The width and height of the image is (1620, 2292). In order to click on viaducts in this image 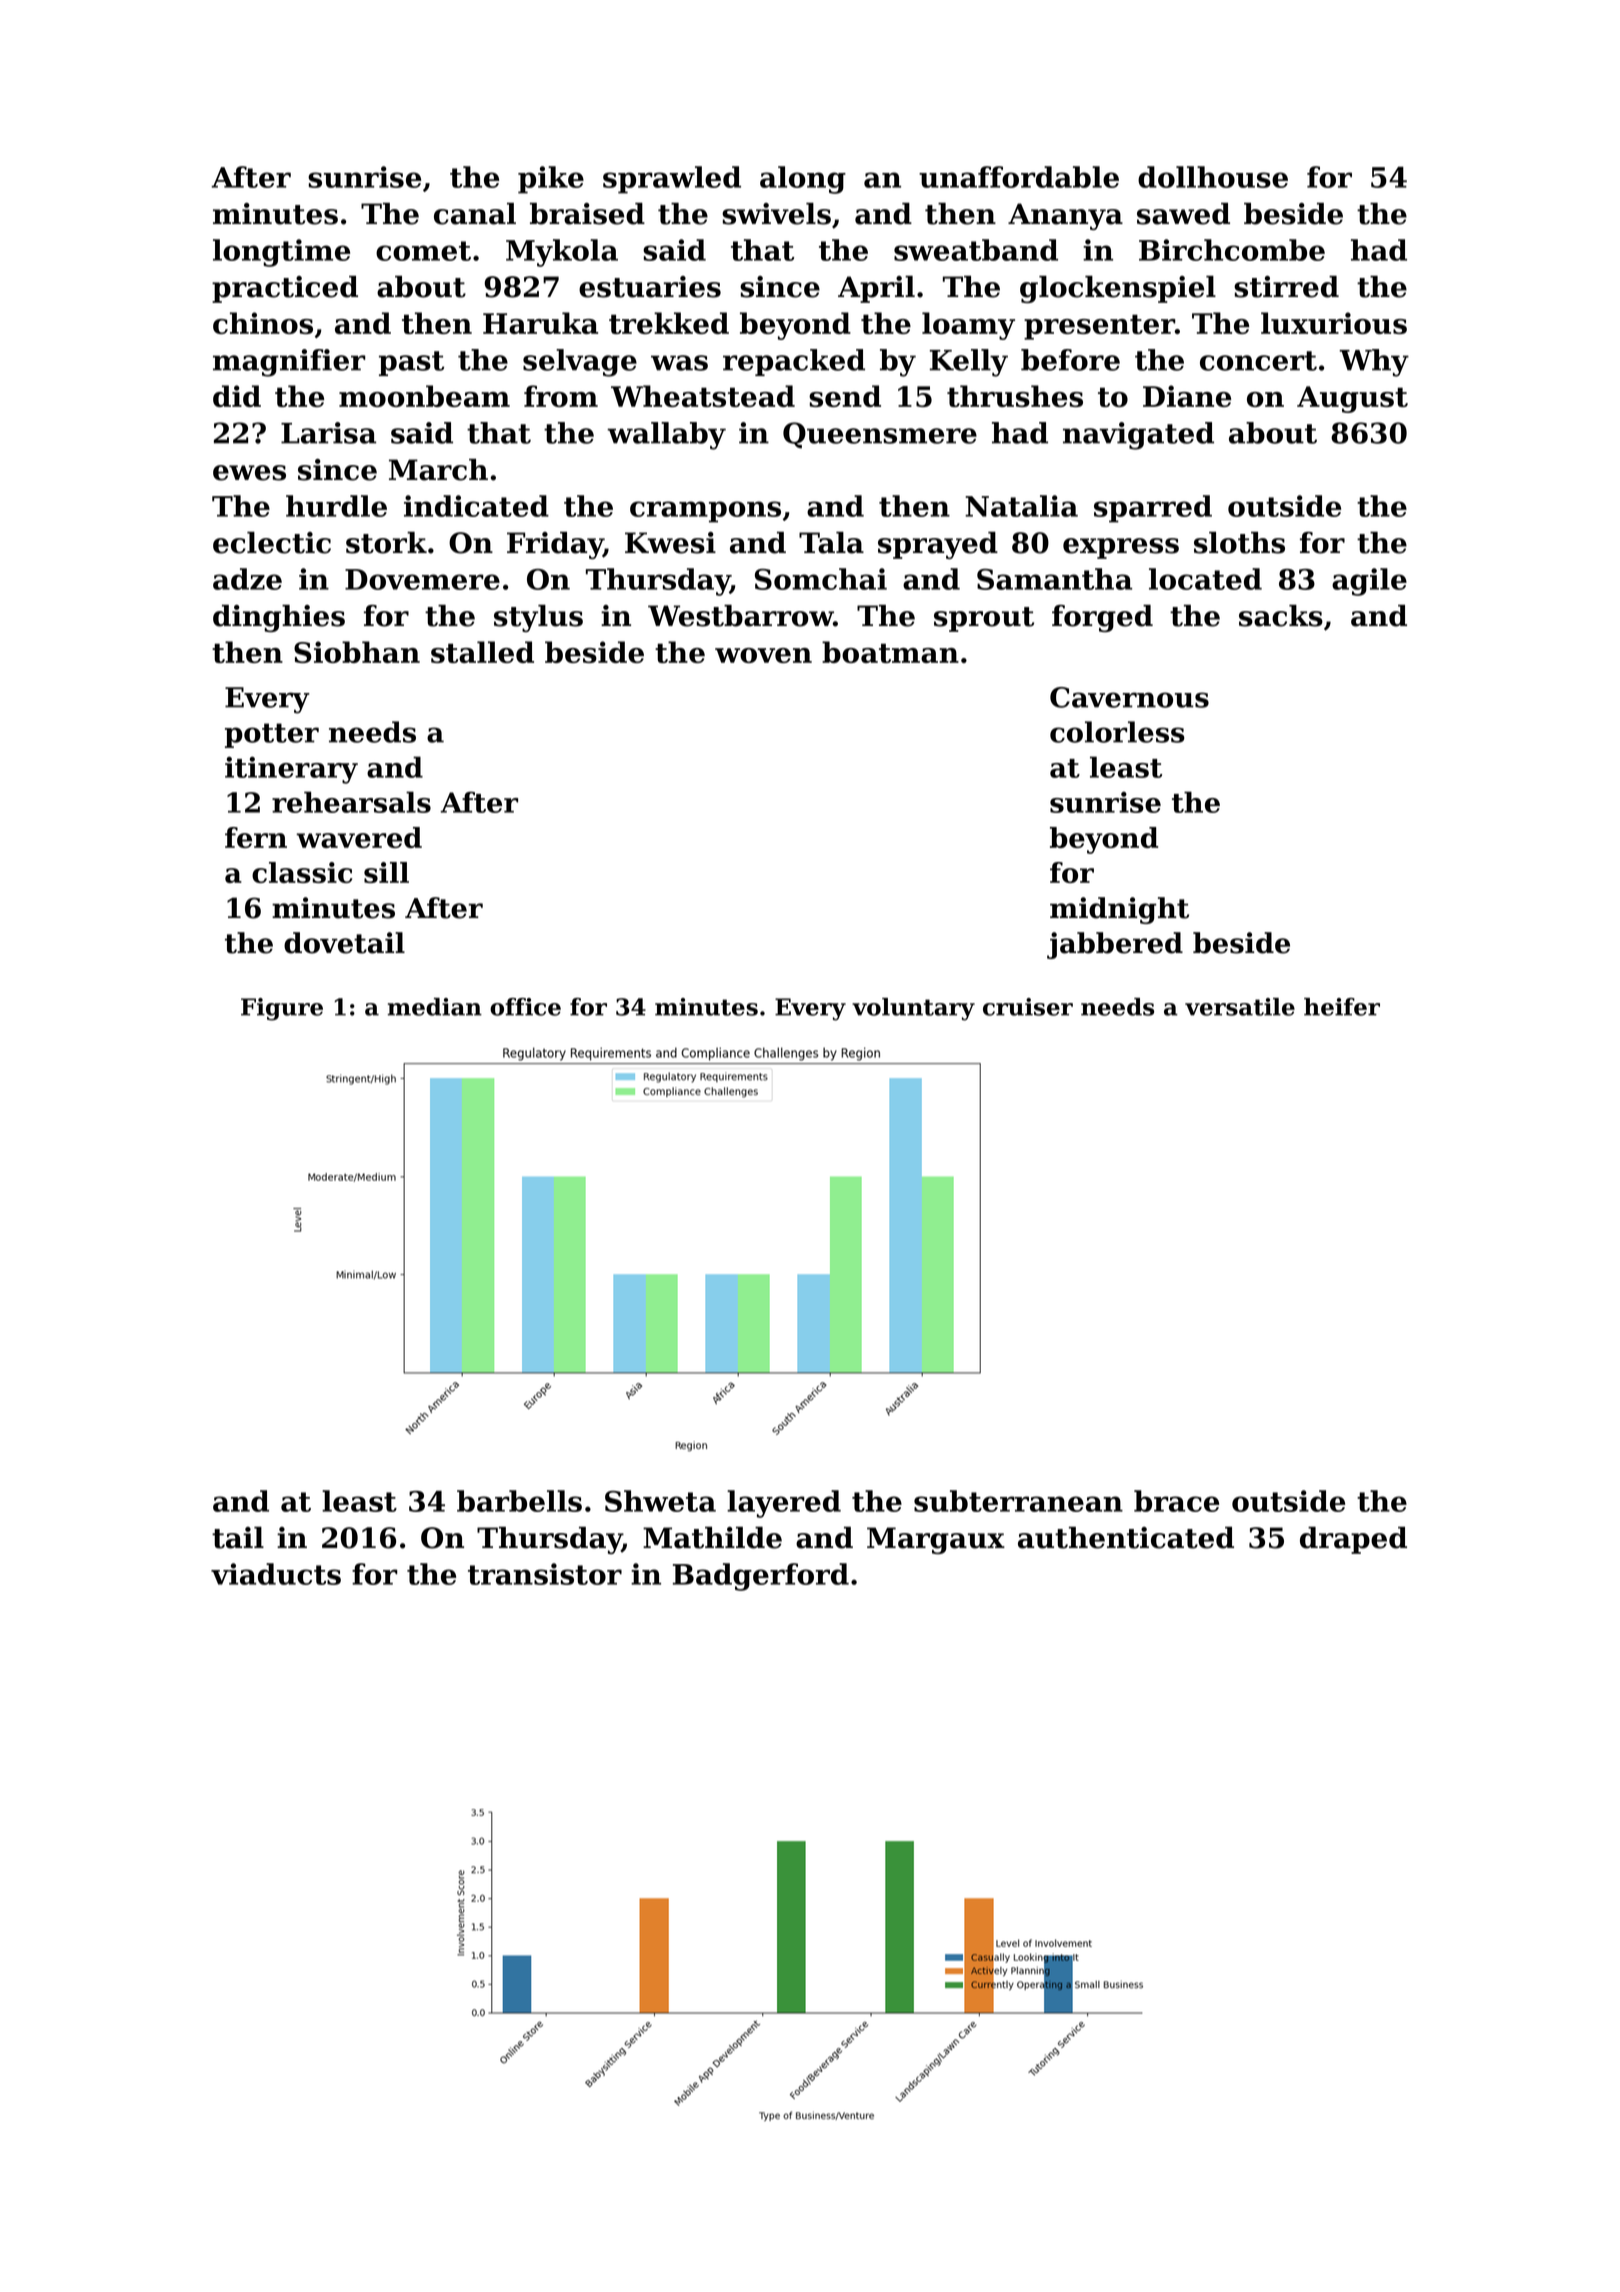, I will do `click(276, 1574)`.
